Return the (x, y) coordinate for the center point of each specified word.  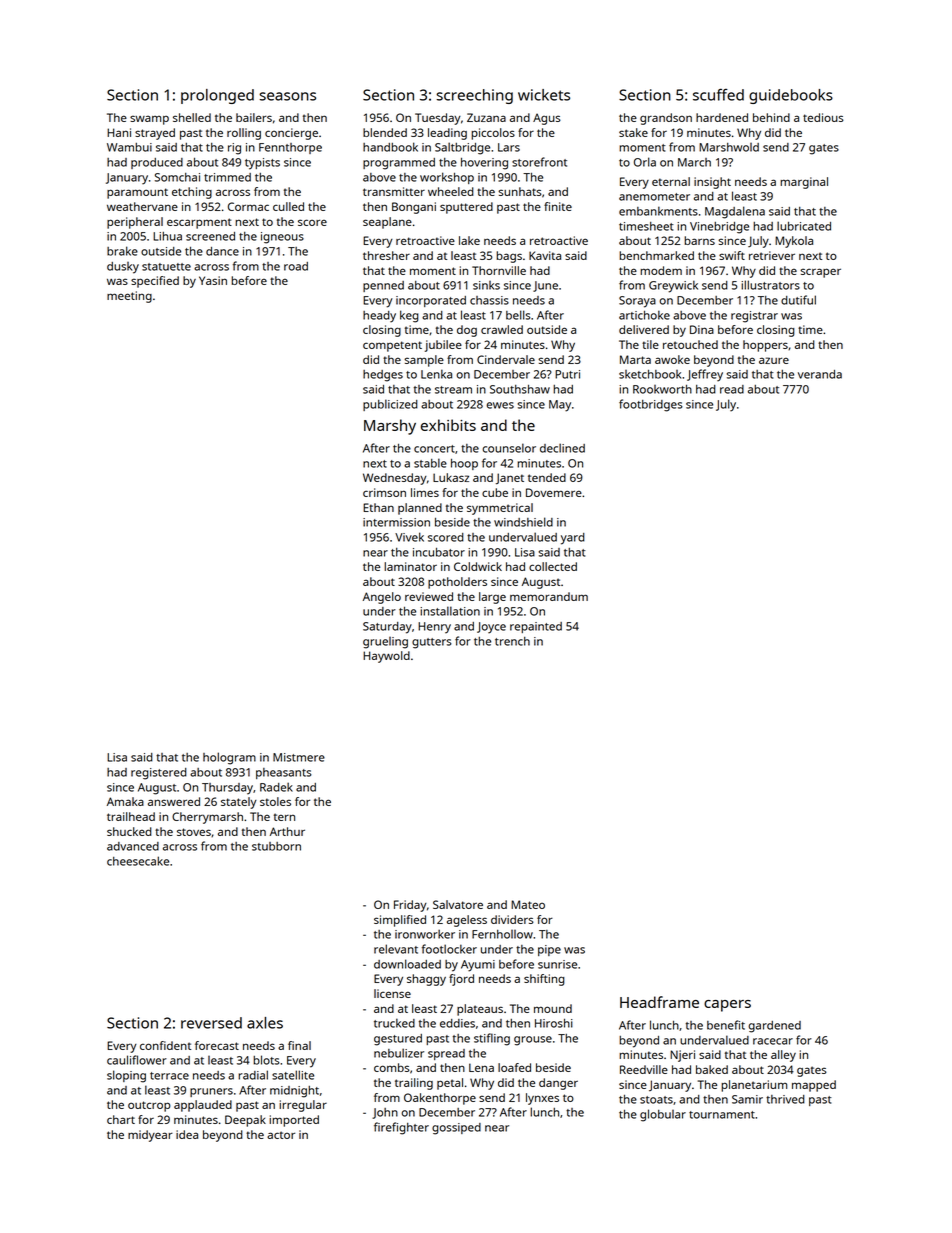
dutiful (798, 300)
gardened (774, 1027)
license (392, 993)
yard (573, 539)
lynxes (542, 1099)
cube (495, 492)
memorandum (549, 596)
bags (509, 257)
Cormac (248, 206)
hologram (229, 758)
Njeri (682, 1056)
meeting (129, 297)
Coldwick (478, 566)
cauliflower (137, 1060)
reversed (211, 1023)
